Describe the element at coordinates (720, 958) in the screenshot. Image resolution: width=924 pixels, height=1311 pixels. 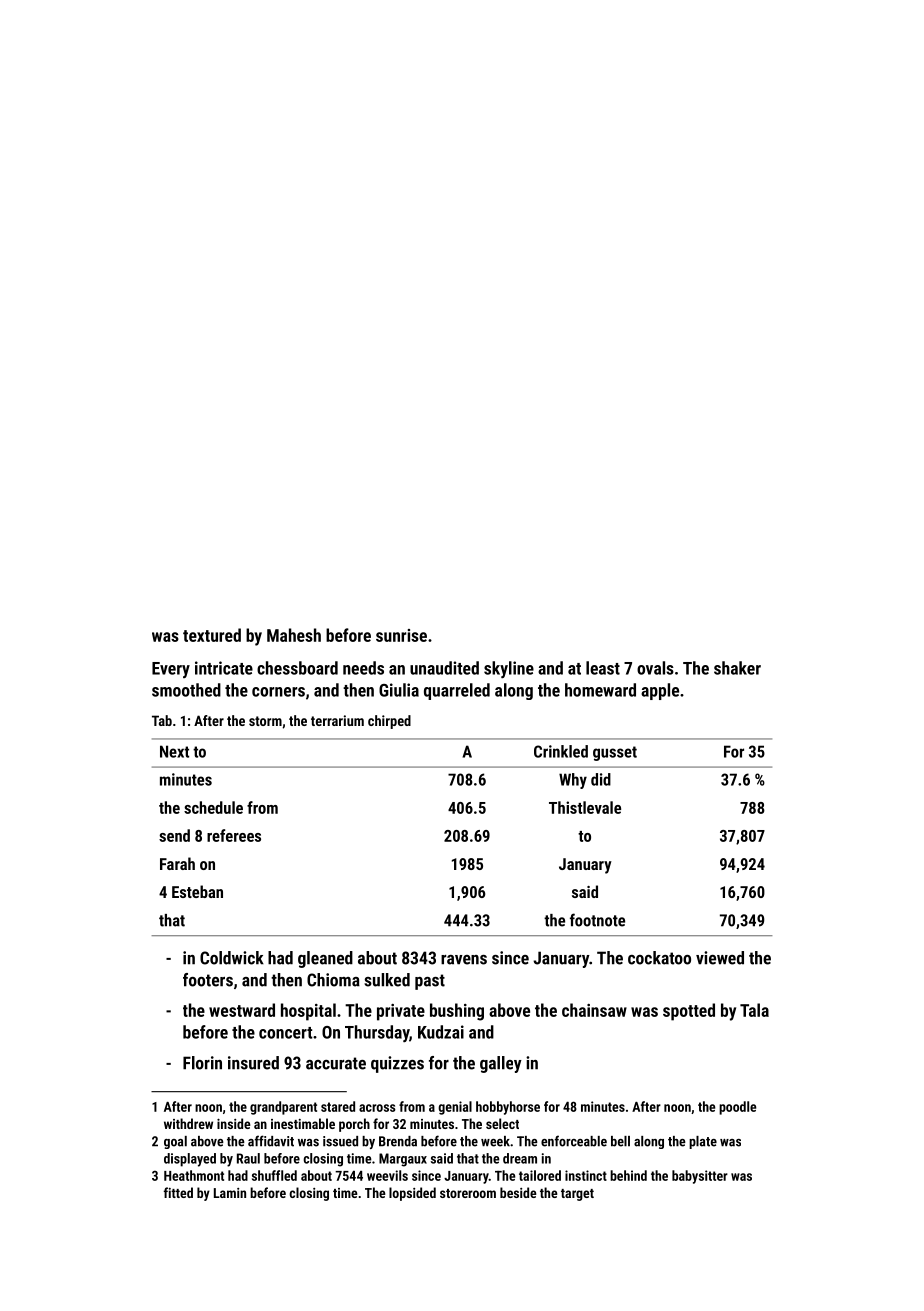
I see `viewed` at that location.
